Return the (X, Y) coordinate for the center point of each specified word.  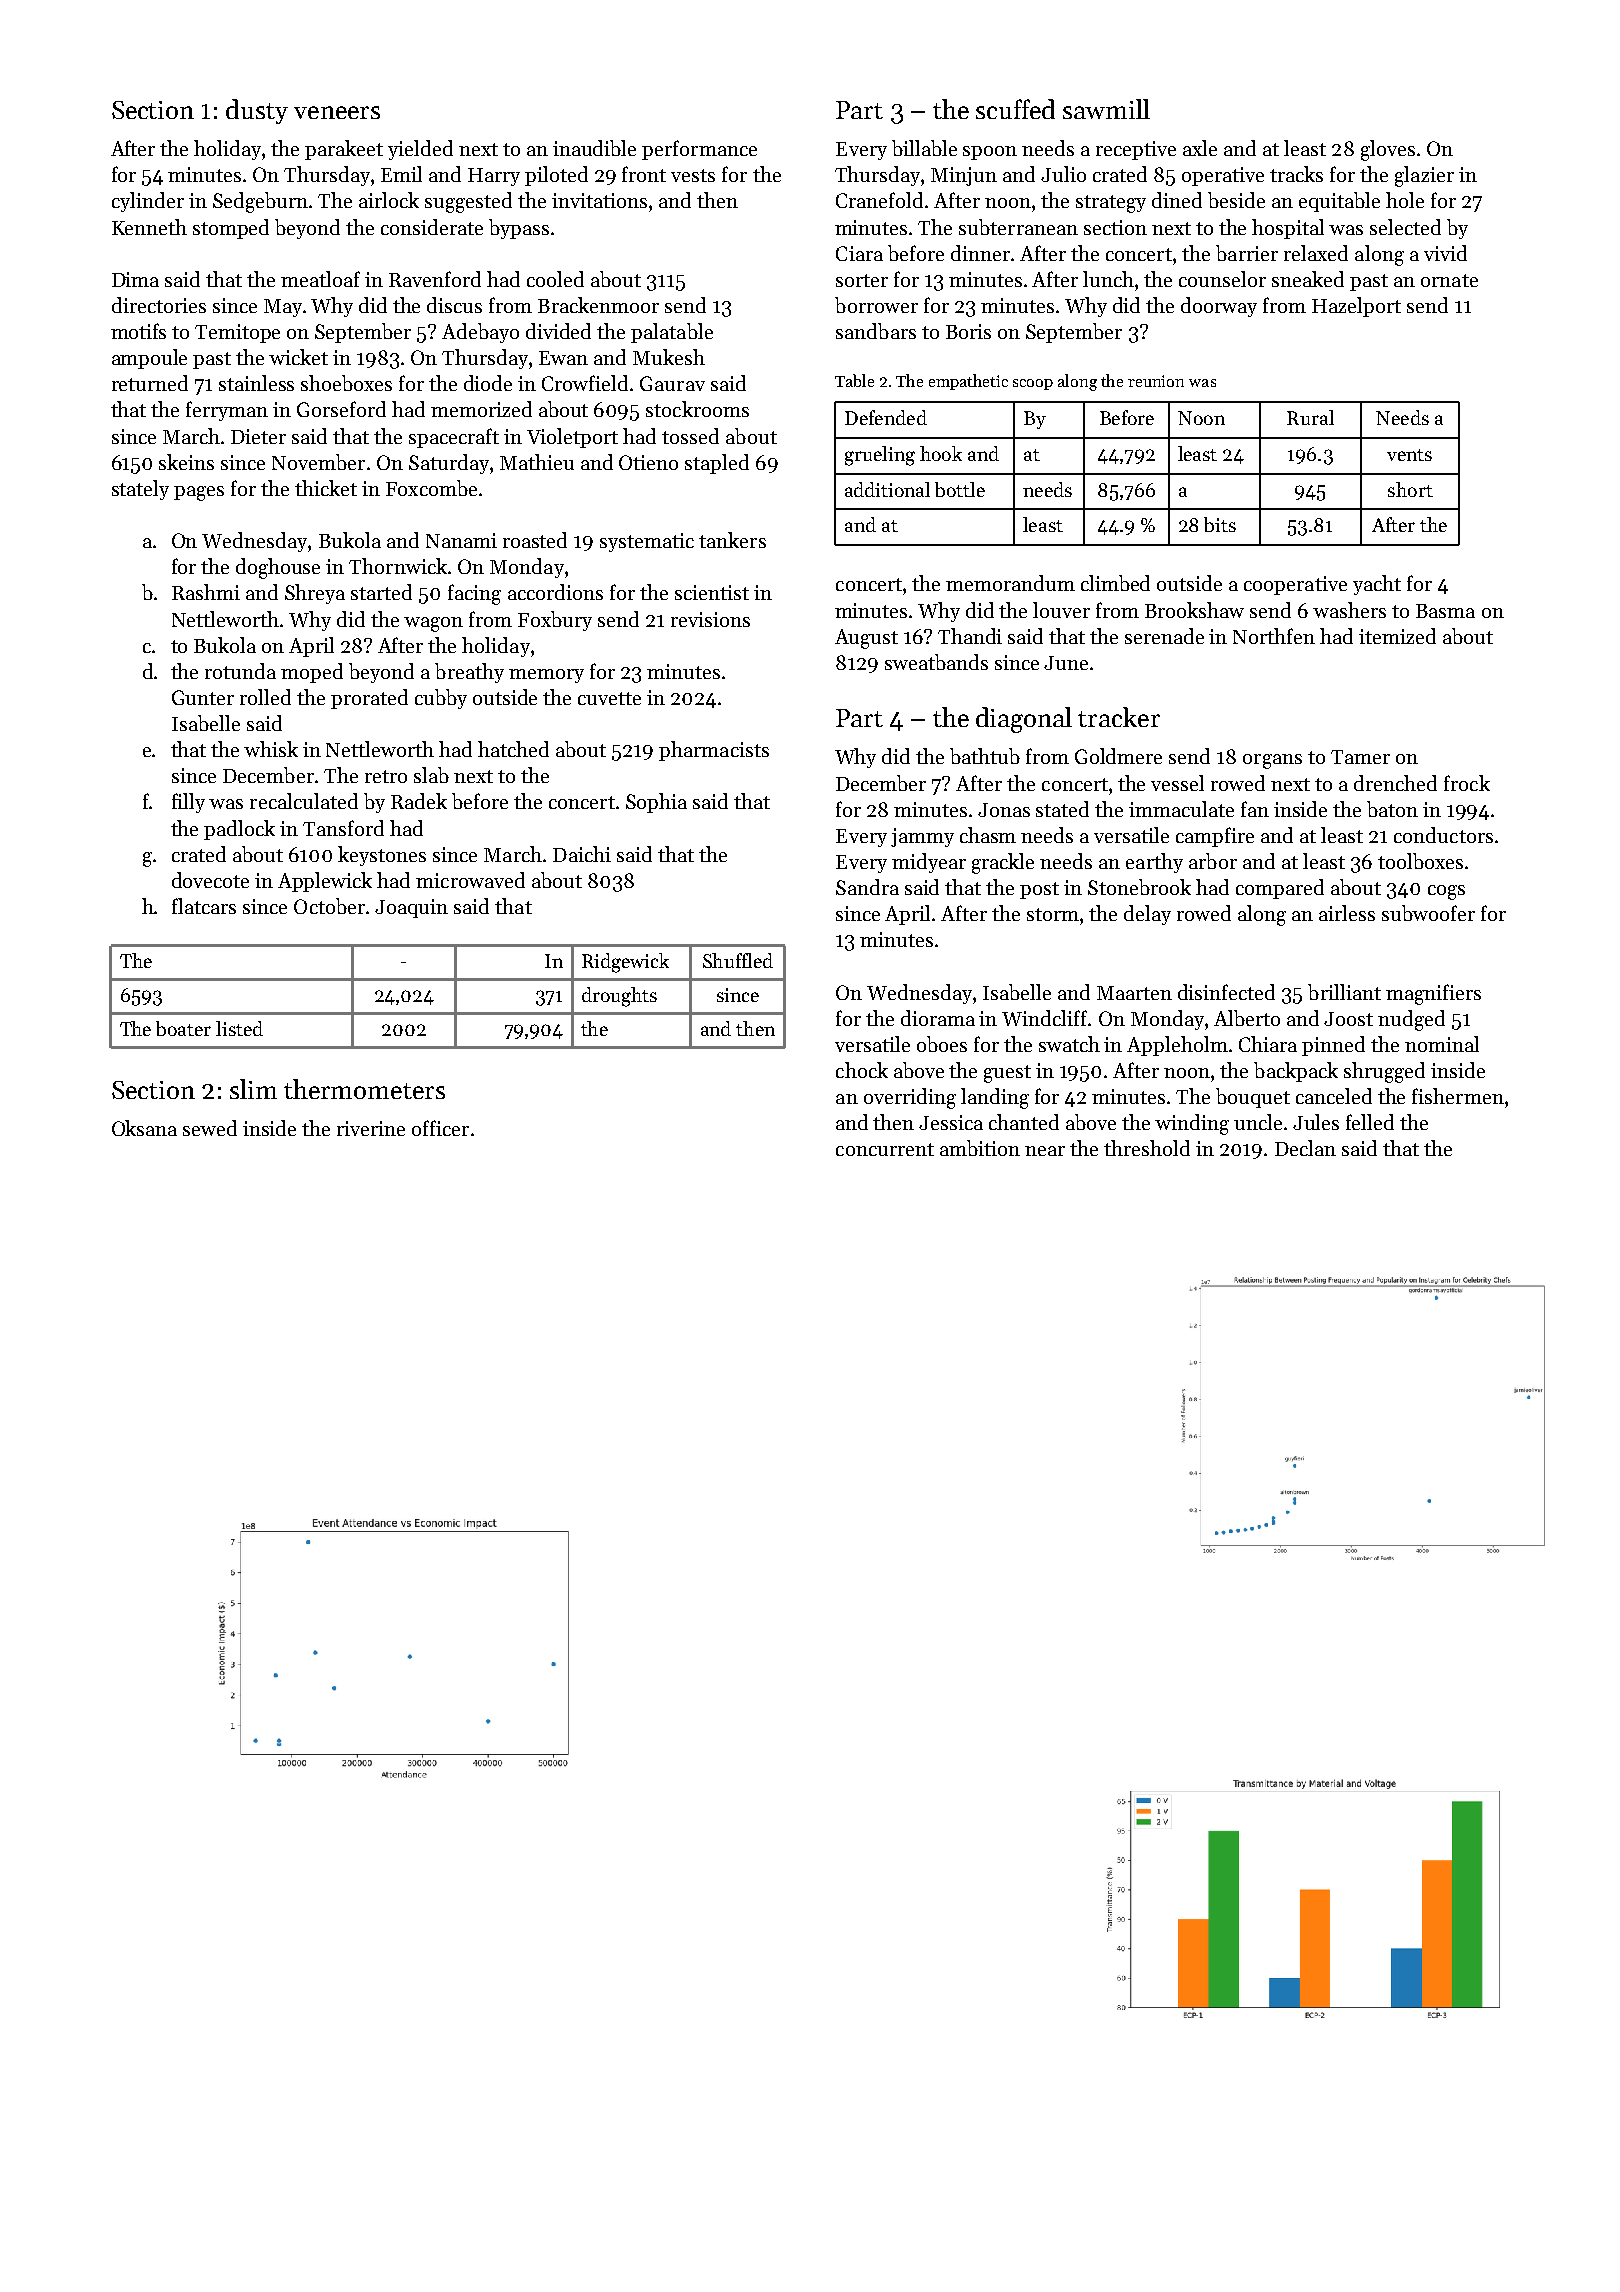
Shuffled (738, 960)
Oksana (144, 1128)
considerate (432, 227)
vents (1409, 455)
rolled (265, 697)
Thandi (970, 636)
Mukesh (669, 357)
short (1410, 489)
